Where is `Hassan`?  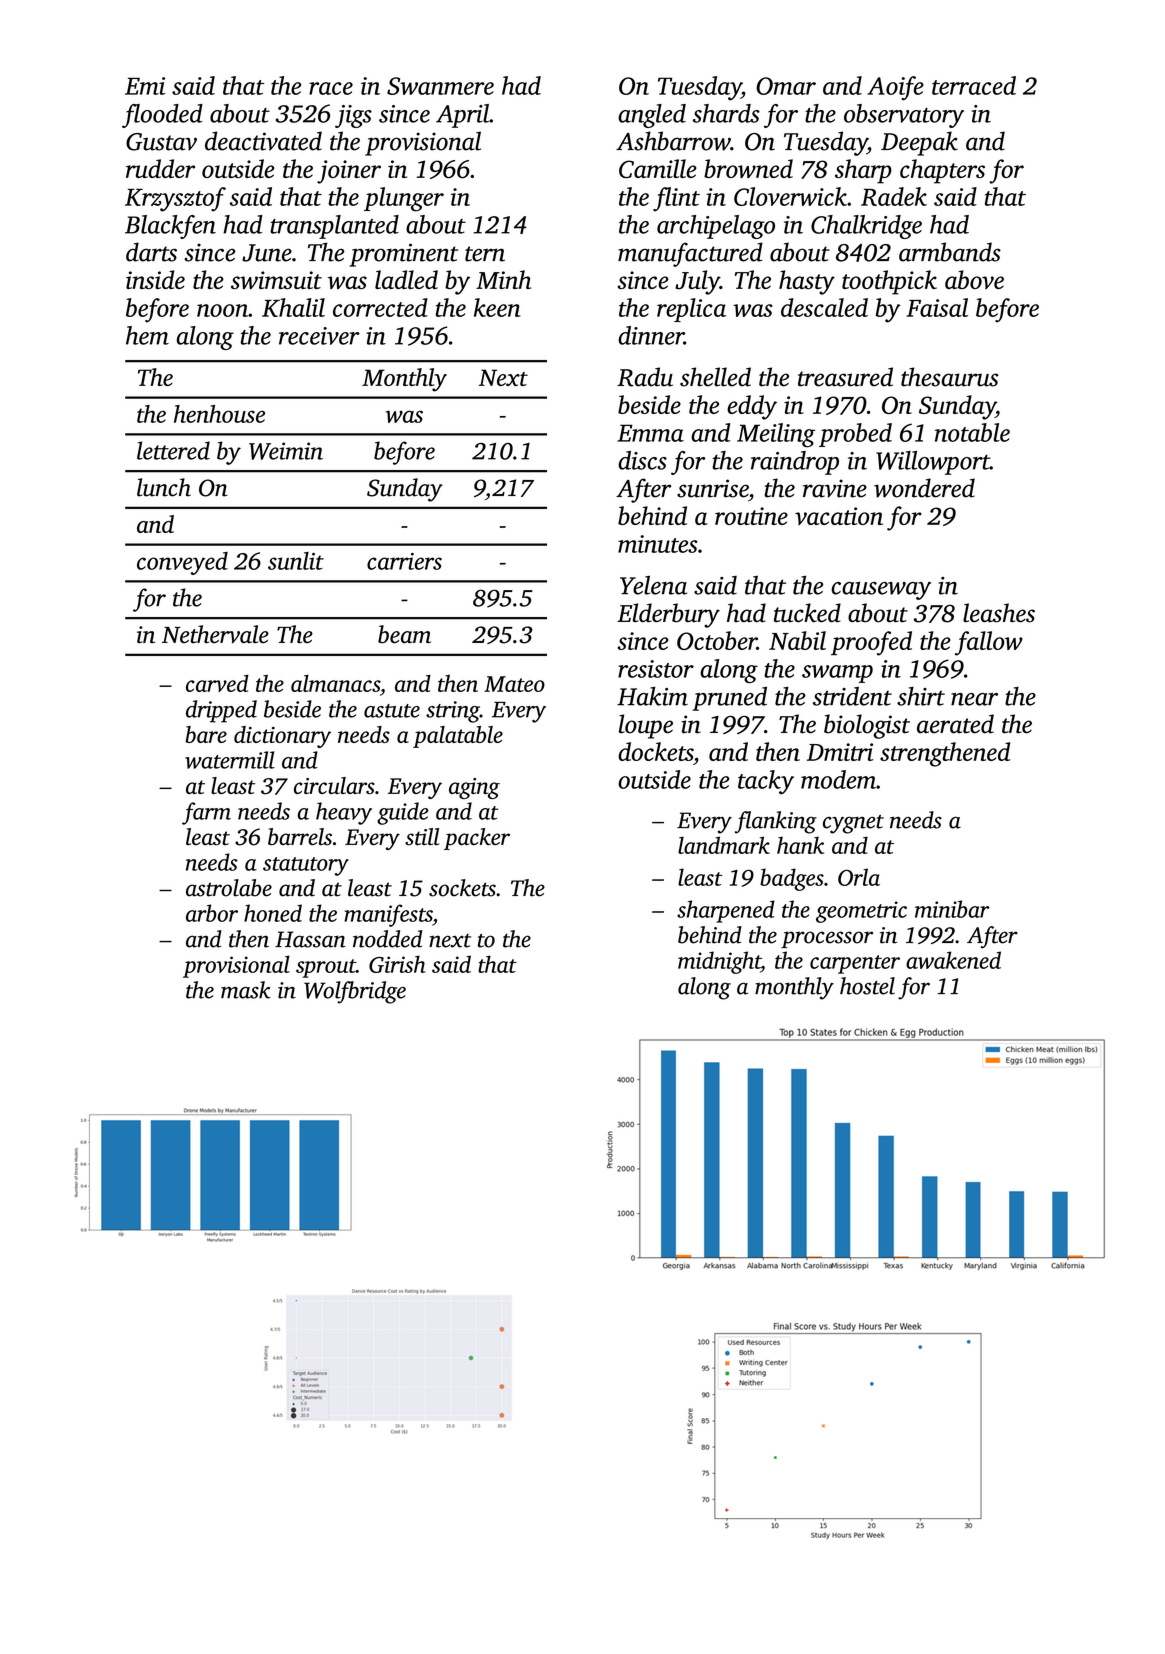 Hassan is located at coordinates (310, 939).
